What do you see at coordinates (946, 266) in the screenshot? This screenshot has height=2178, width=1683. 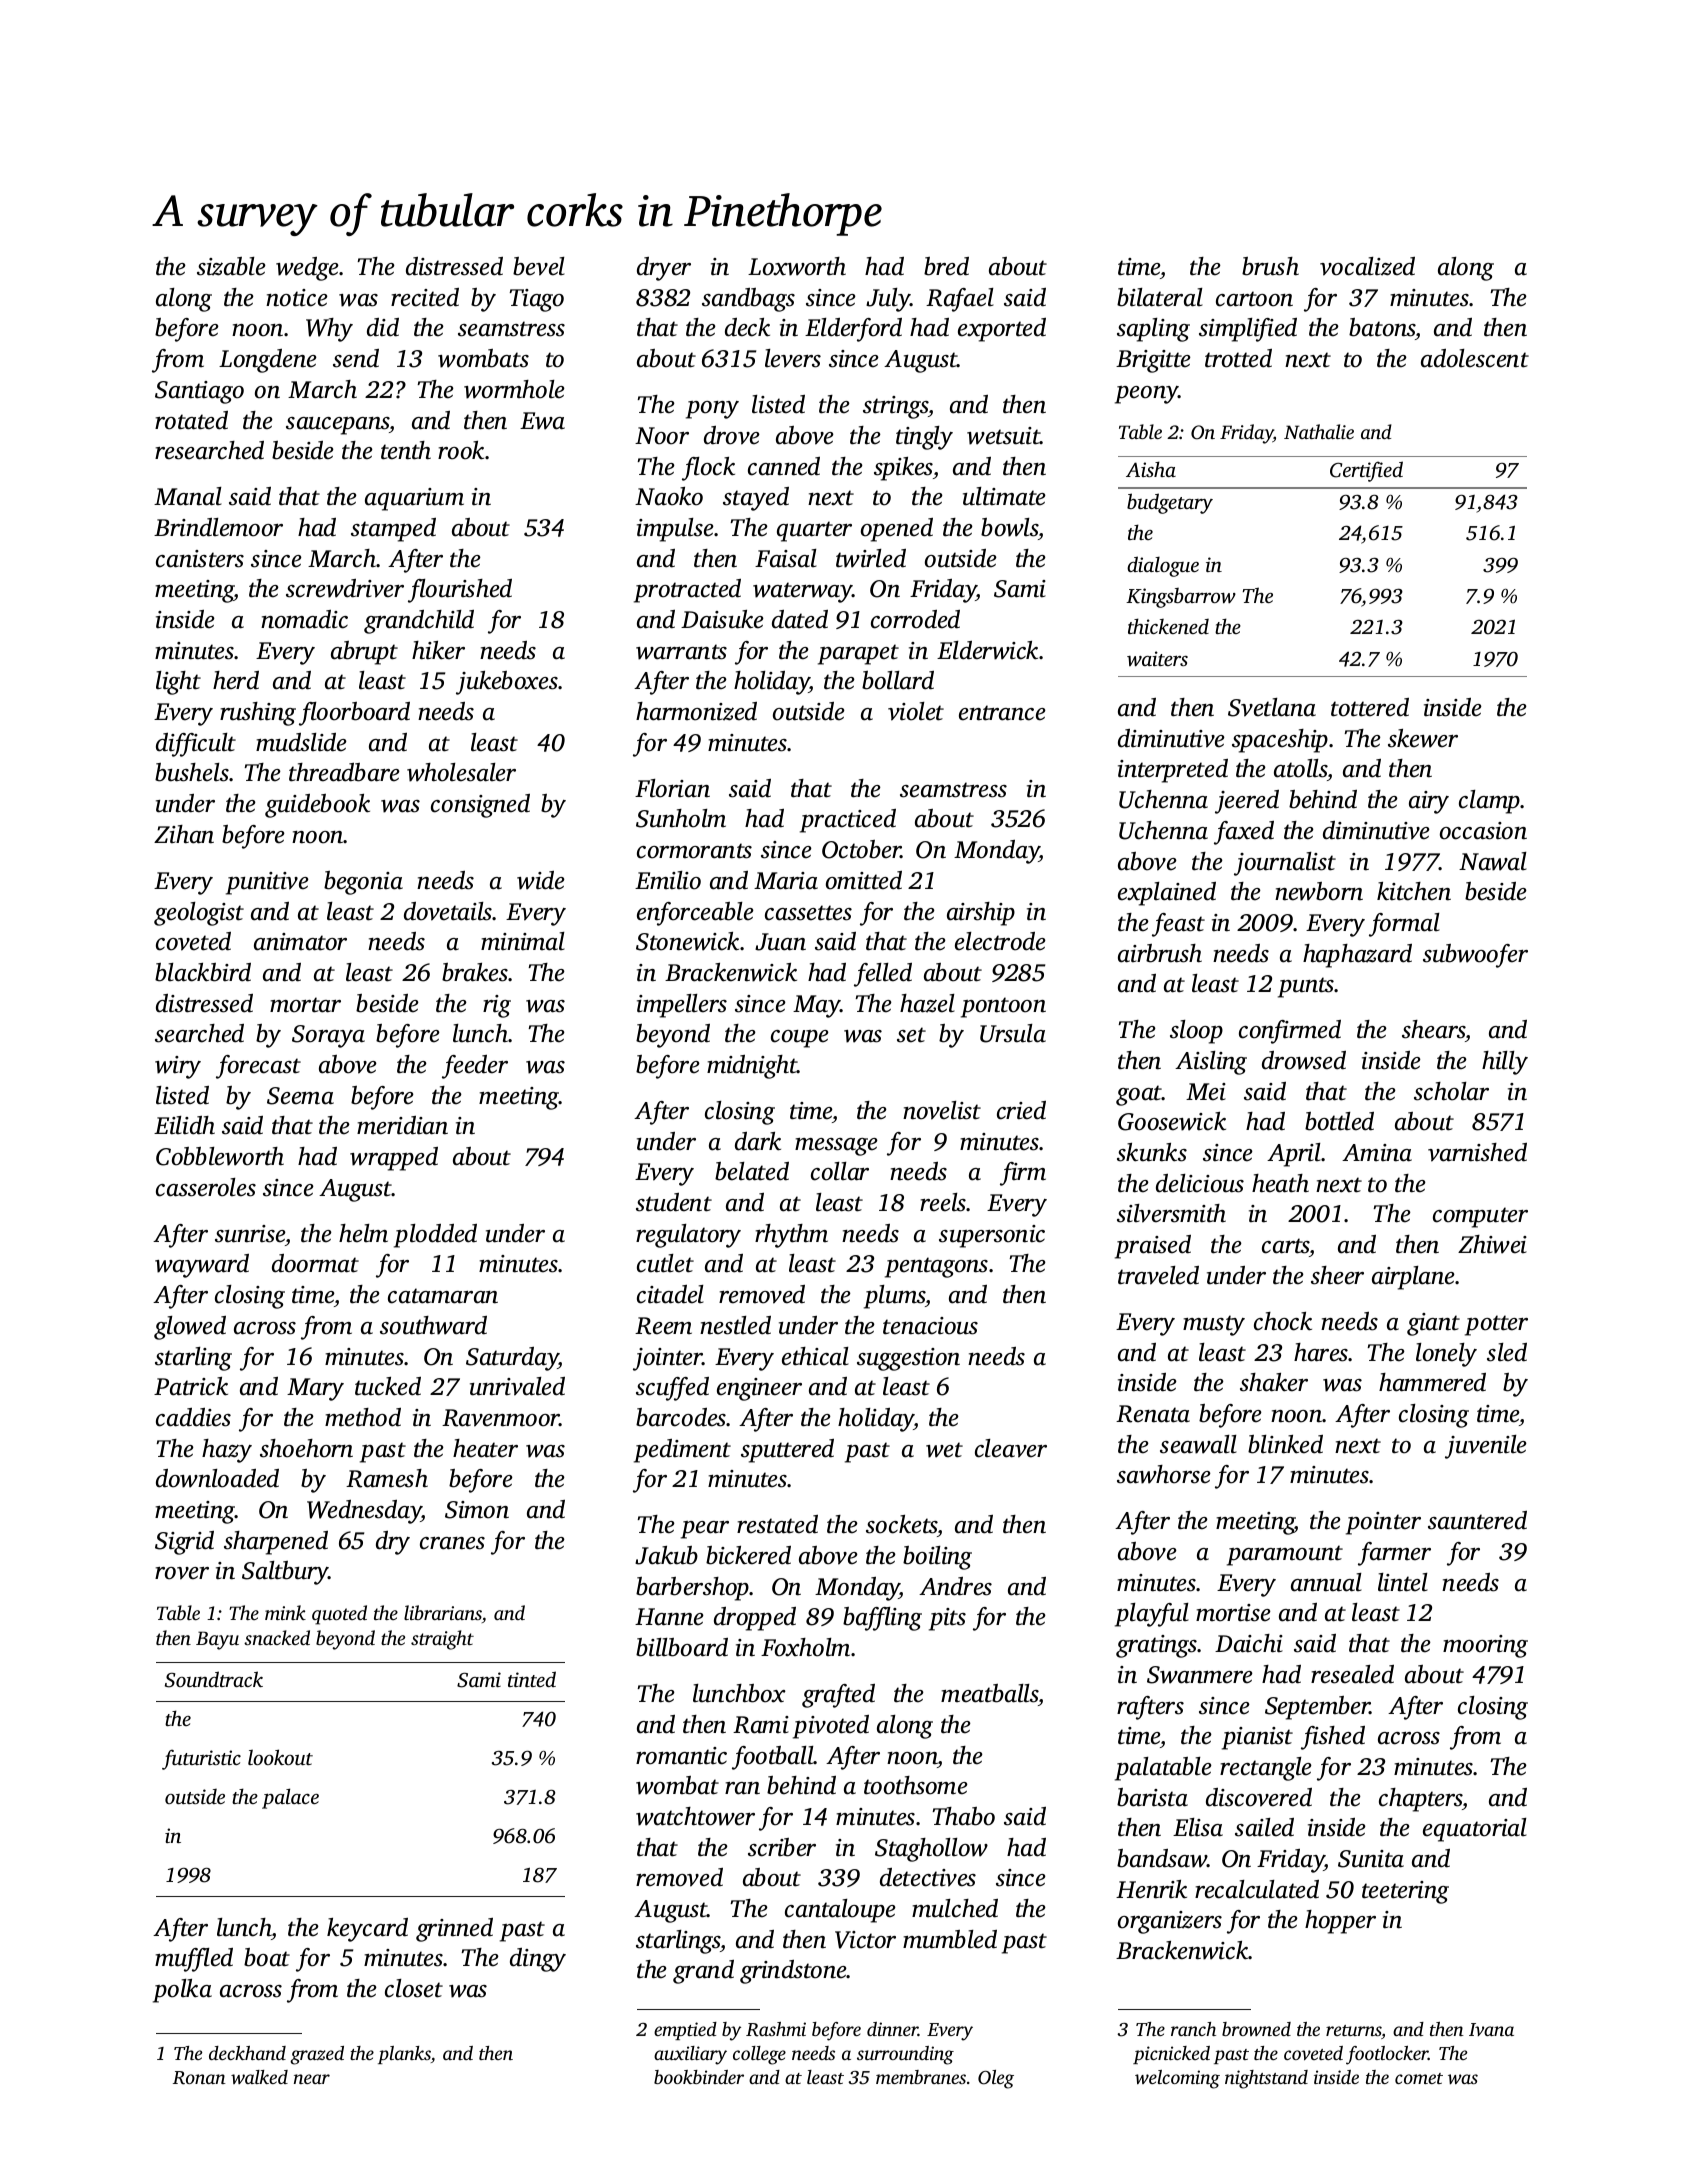 I see `bred` at bounding box center [946, 266].
